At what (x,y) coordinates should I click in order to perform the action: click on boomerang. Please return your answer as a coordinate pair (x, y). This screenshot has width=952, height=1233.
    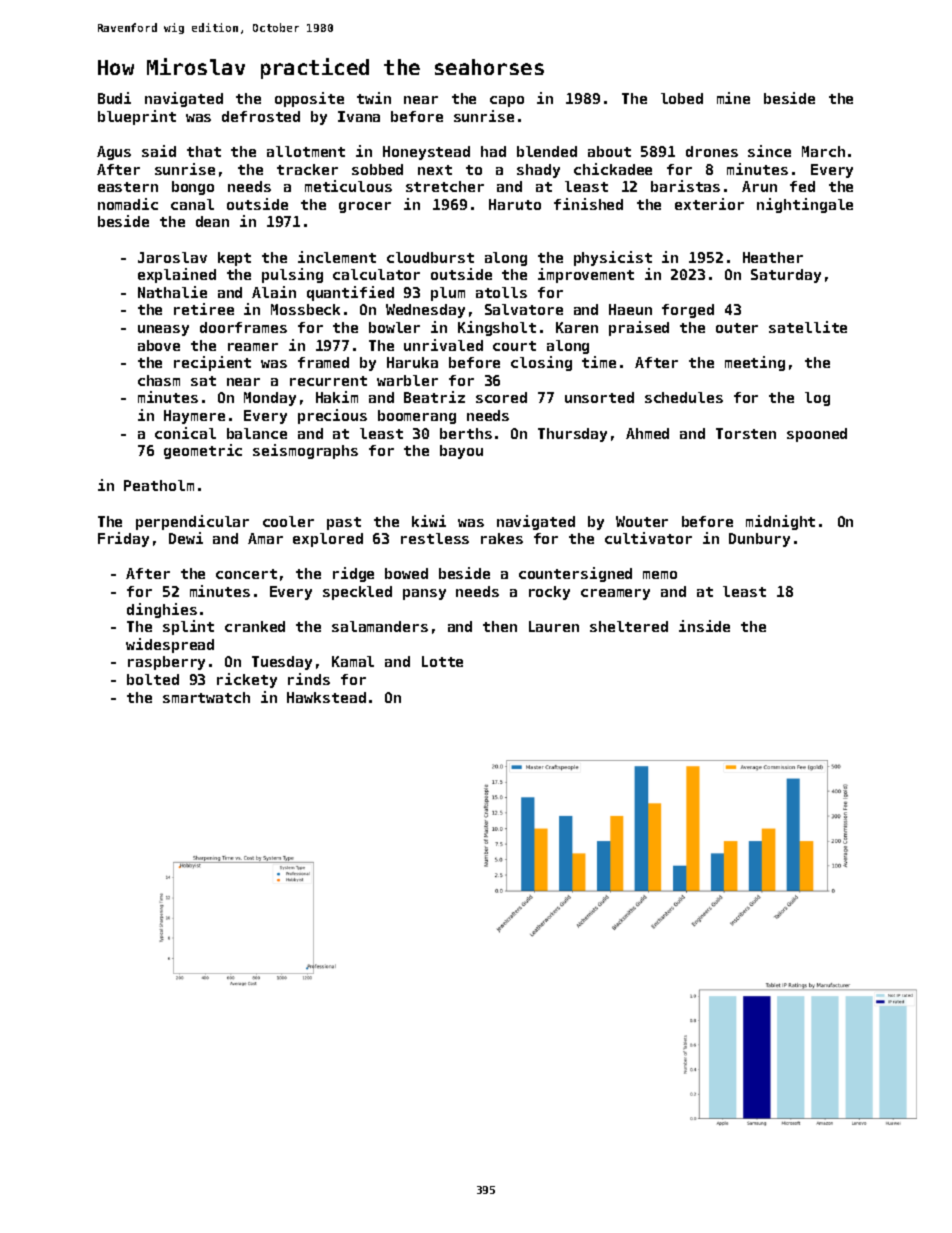
    Looking at the image, I should click on (417, 417).
